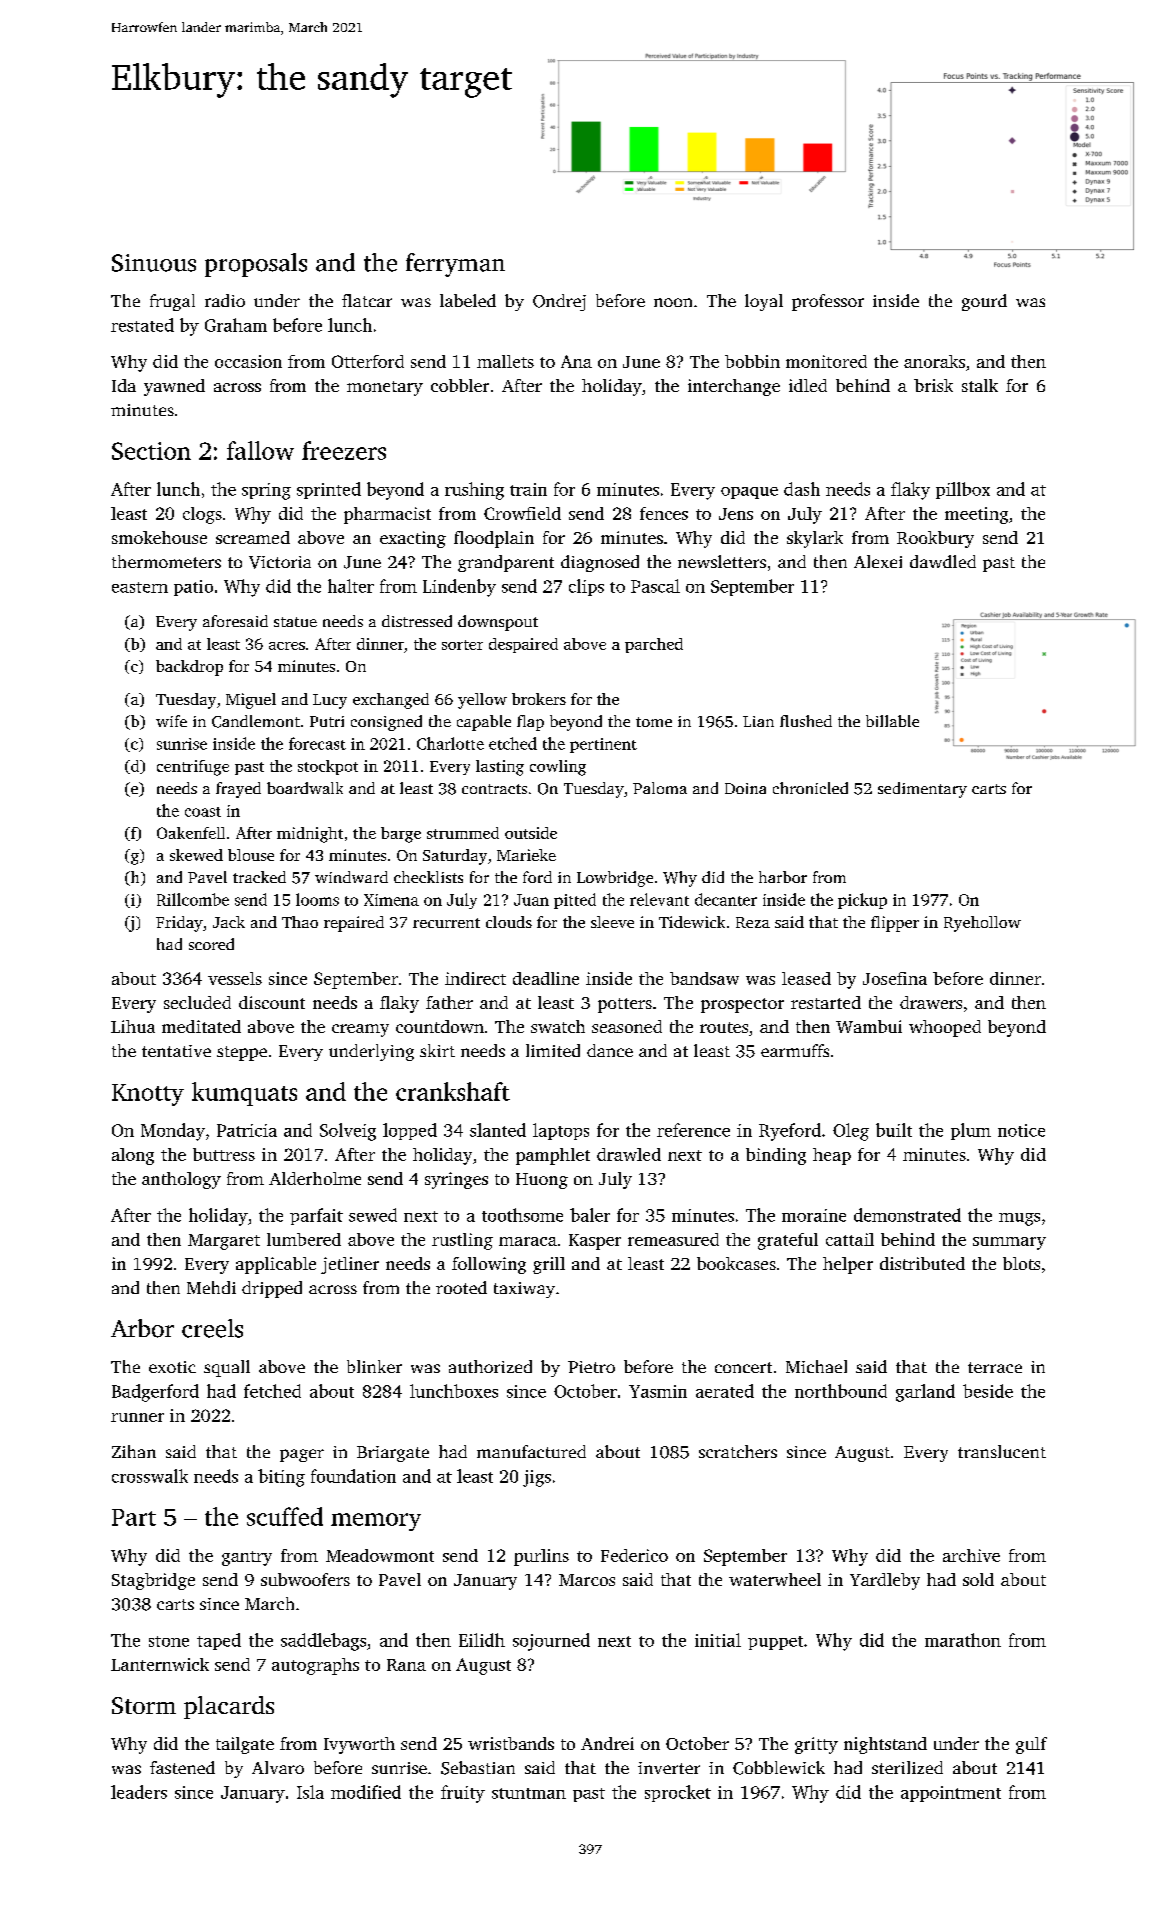  Describe the element at coordinates (615, 879) in the screenshot. I see `Lowbridge` at that location.
